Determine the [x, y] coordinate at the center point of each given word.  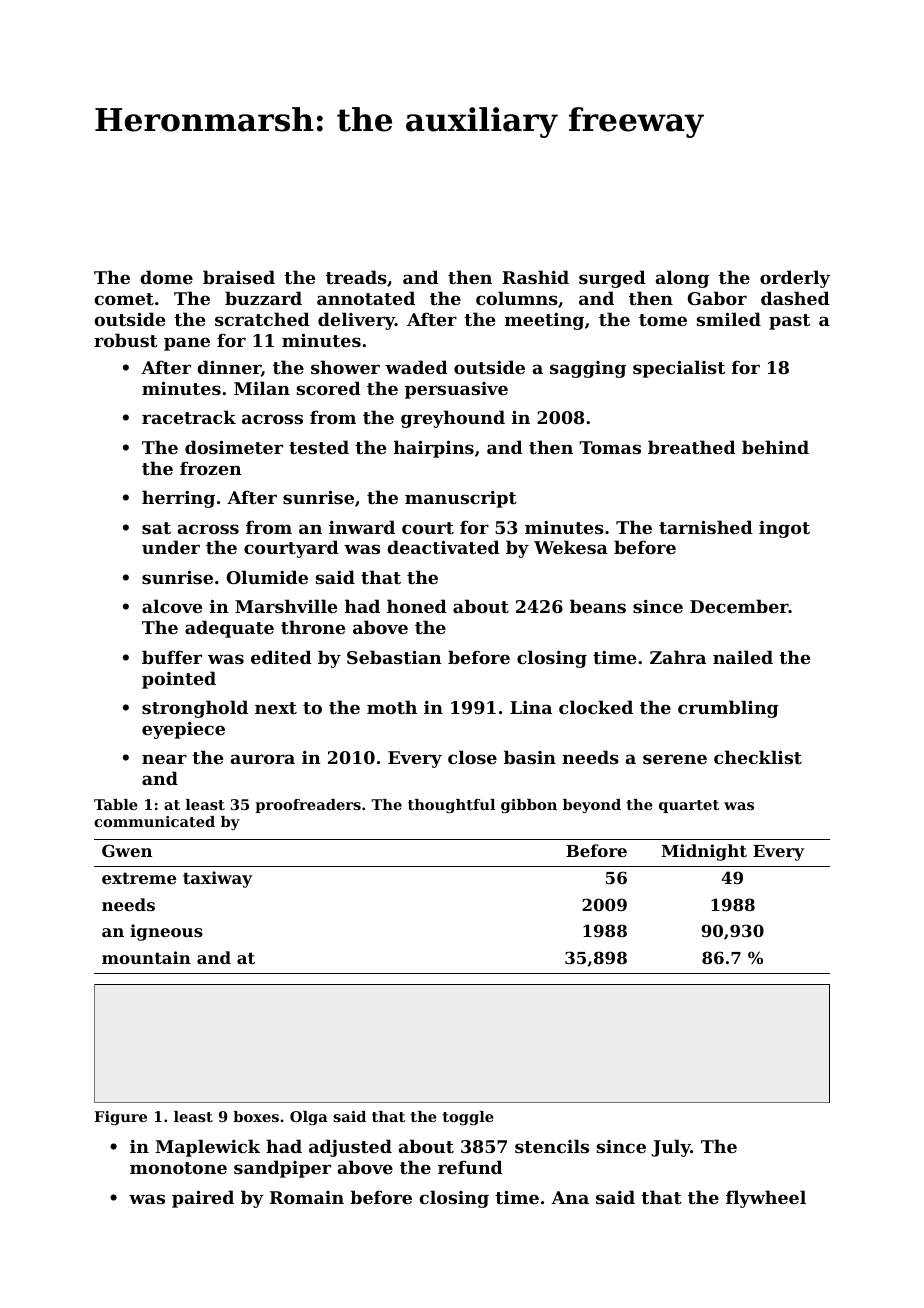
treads [356, 277]
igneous [166, 932]
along [682, 279]
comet [124, 299]
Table [116, 804]
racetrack [189, 417]
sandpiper [282, 1169]
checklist [758, 757]
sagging [588, 369]
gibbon [529, 806]
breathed [692, 447]
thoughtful [451, 806]
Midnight [704, 852]
